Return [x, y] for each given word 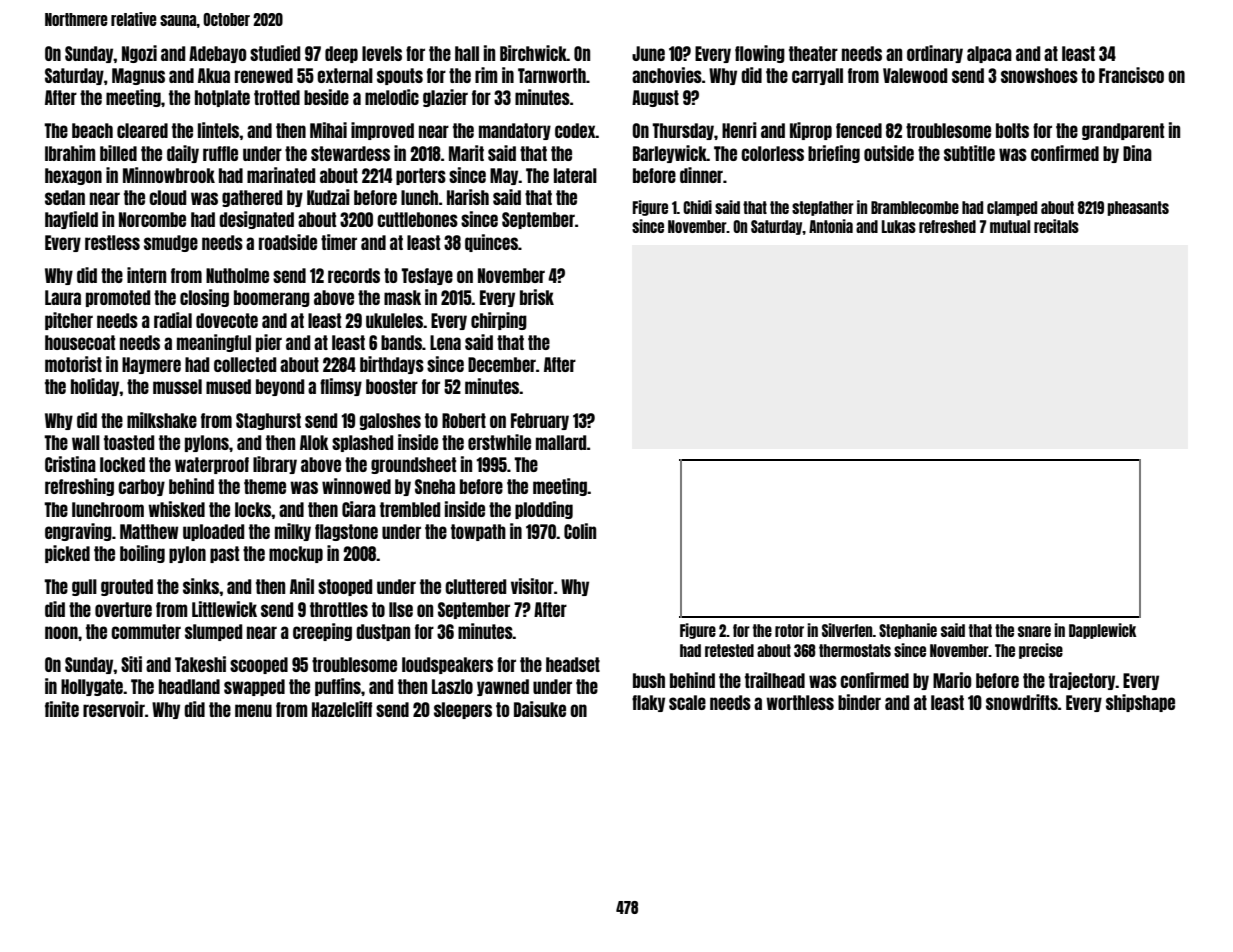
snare [1034, 631]
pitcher [69, 321]
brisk [537, 297]
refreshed [947, 226]
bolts [1012, 130]
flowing [760, 54]
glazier [445, 98]
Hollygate [92, 687]
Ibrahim [70, 153]
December [502, 364]
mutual [1010, 226]
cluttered [475, 586]
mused [228, 386]
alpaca [989, 54]
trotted [277, 97]
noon [61, 632]
